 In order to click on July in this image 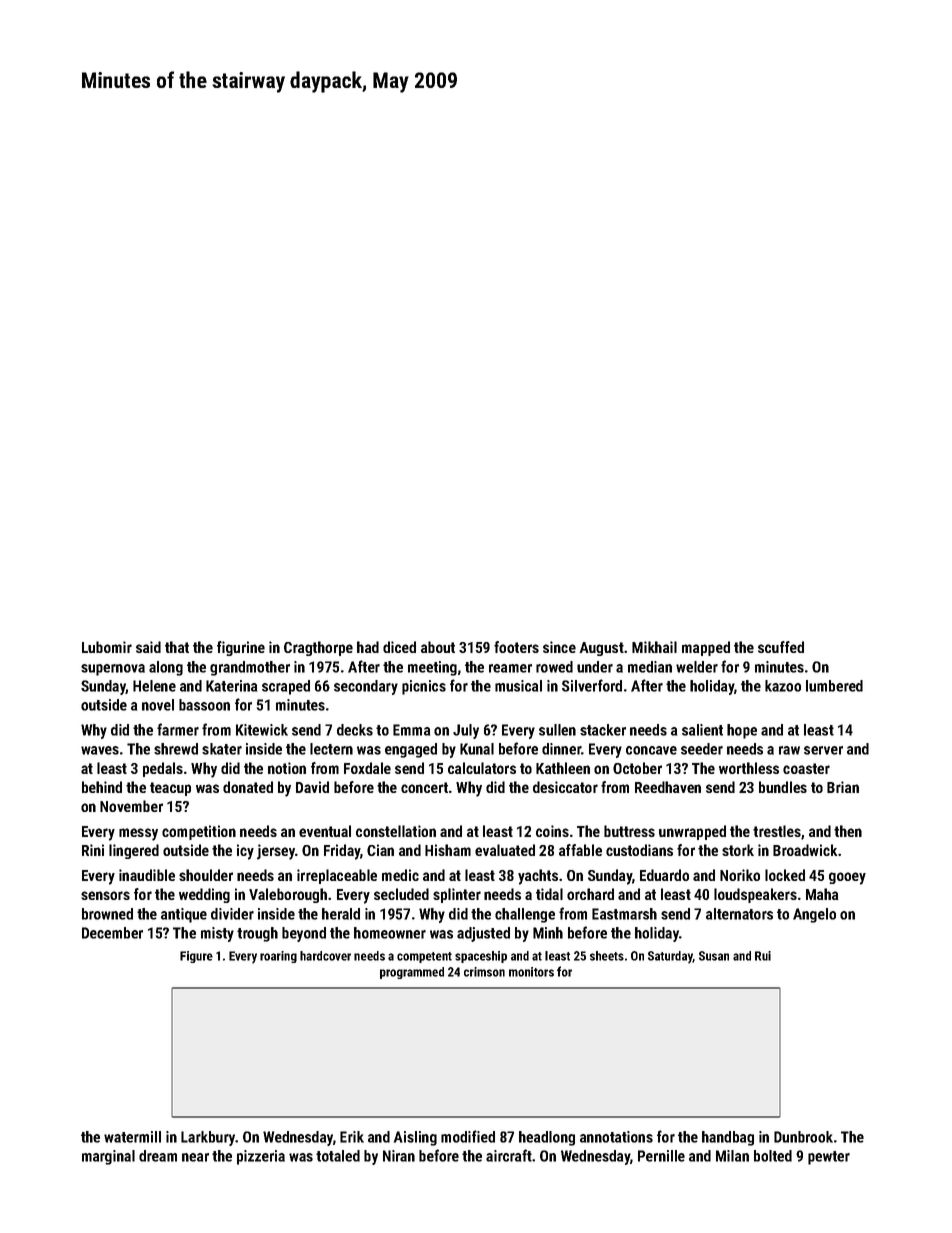, I will do `click(466, 731)`.
